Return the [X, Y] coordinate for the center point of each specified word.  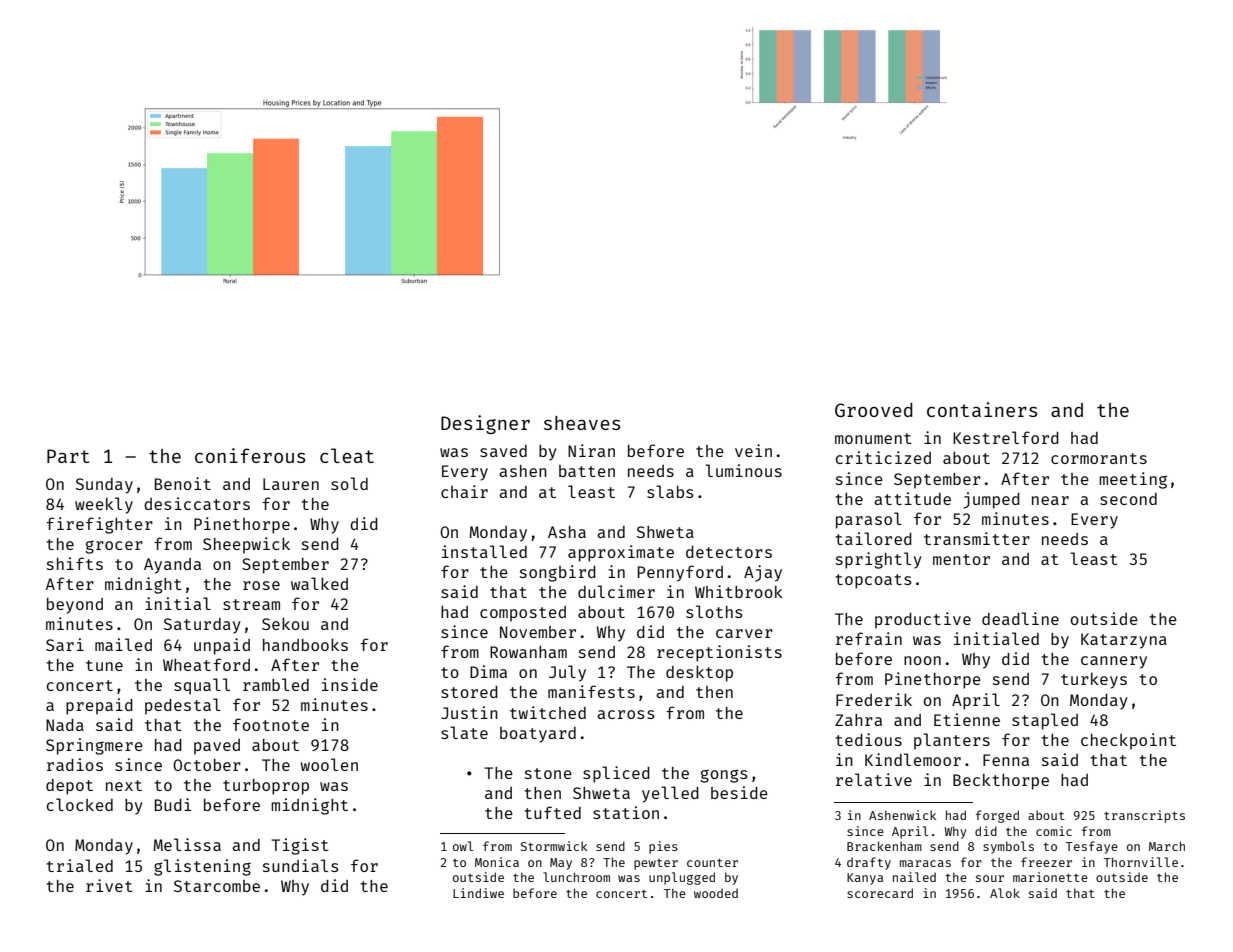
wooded [716, 893]
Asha [567, 532]
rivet [109, 885]
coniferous [250, 455]
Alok [1005, 893]
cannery [1114, 662]
